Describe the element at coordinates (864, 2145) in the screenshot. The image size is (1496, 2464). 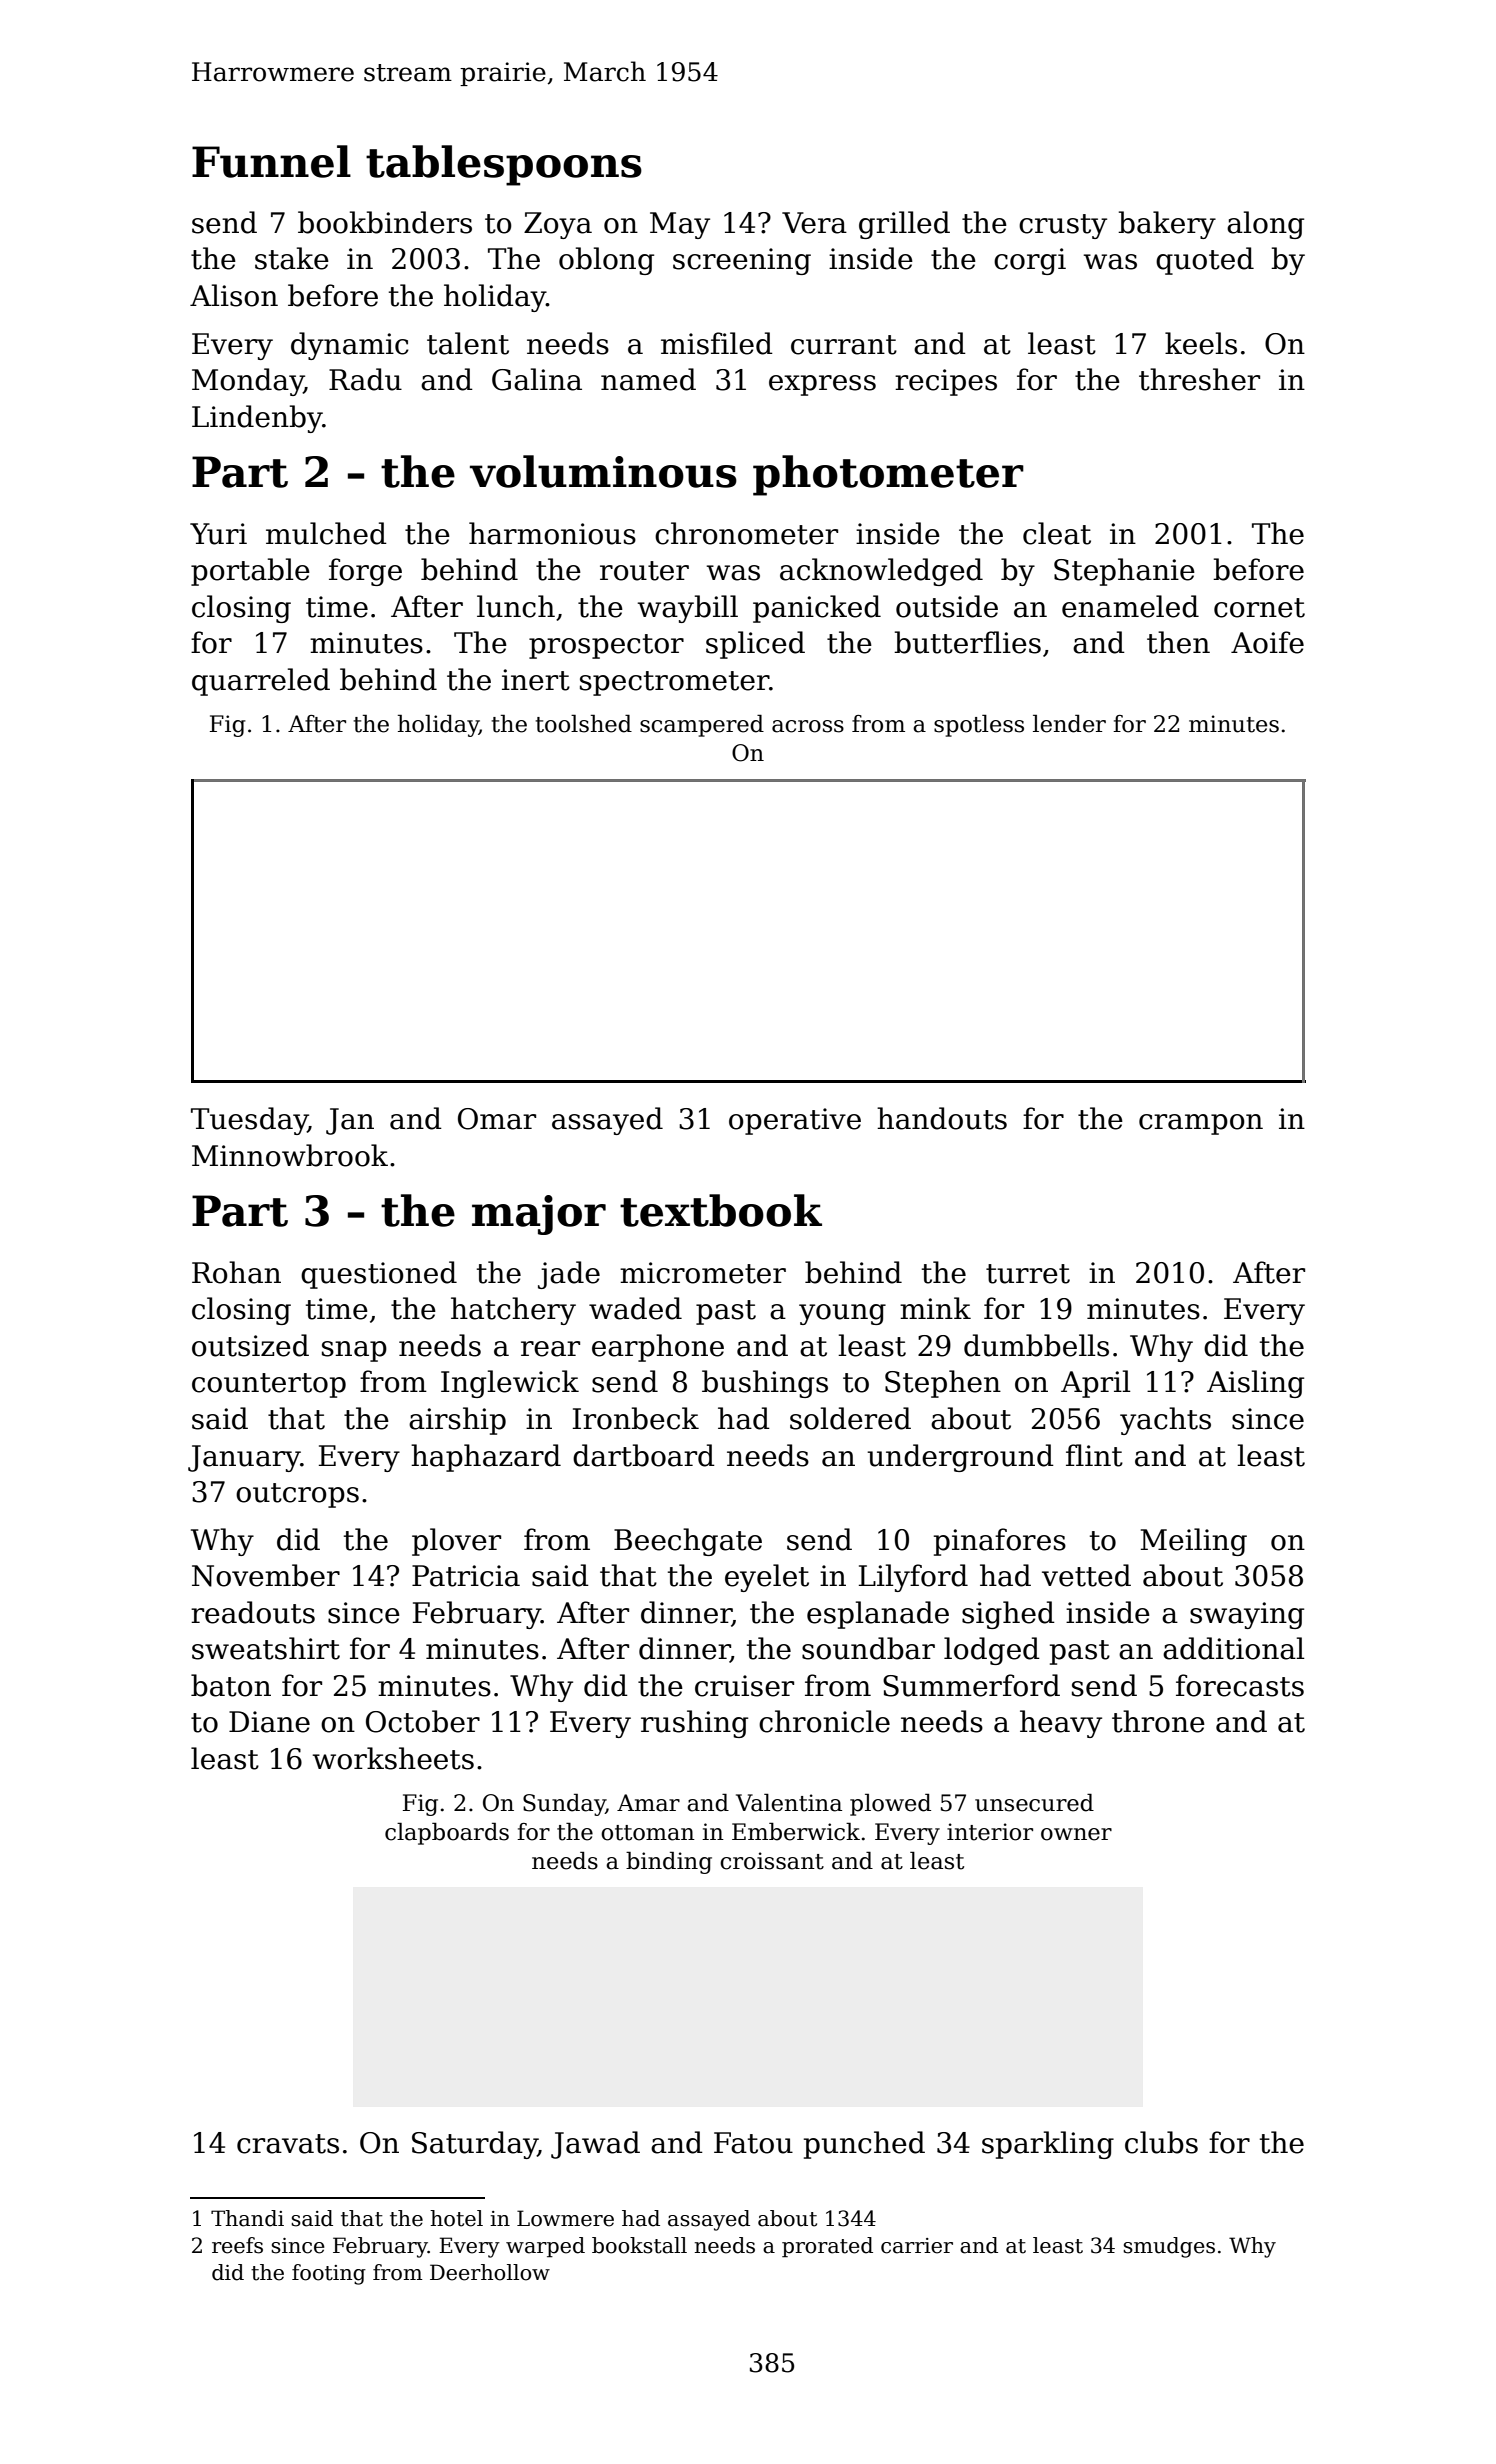
I see `punched` at that location.
